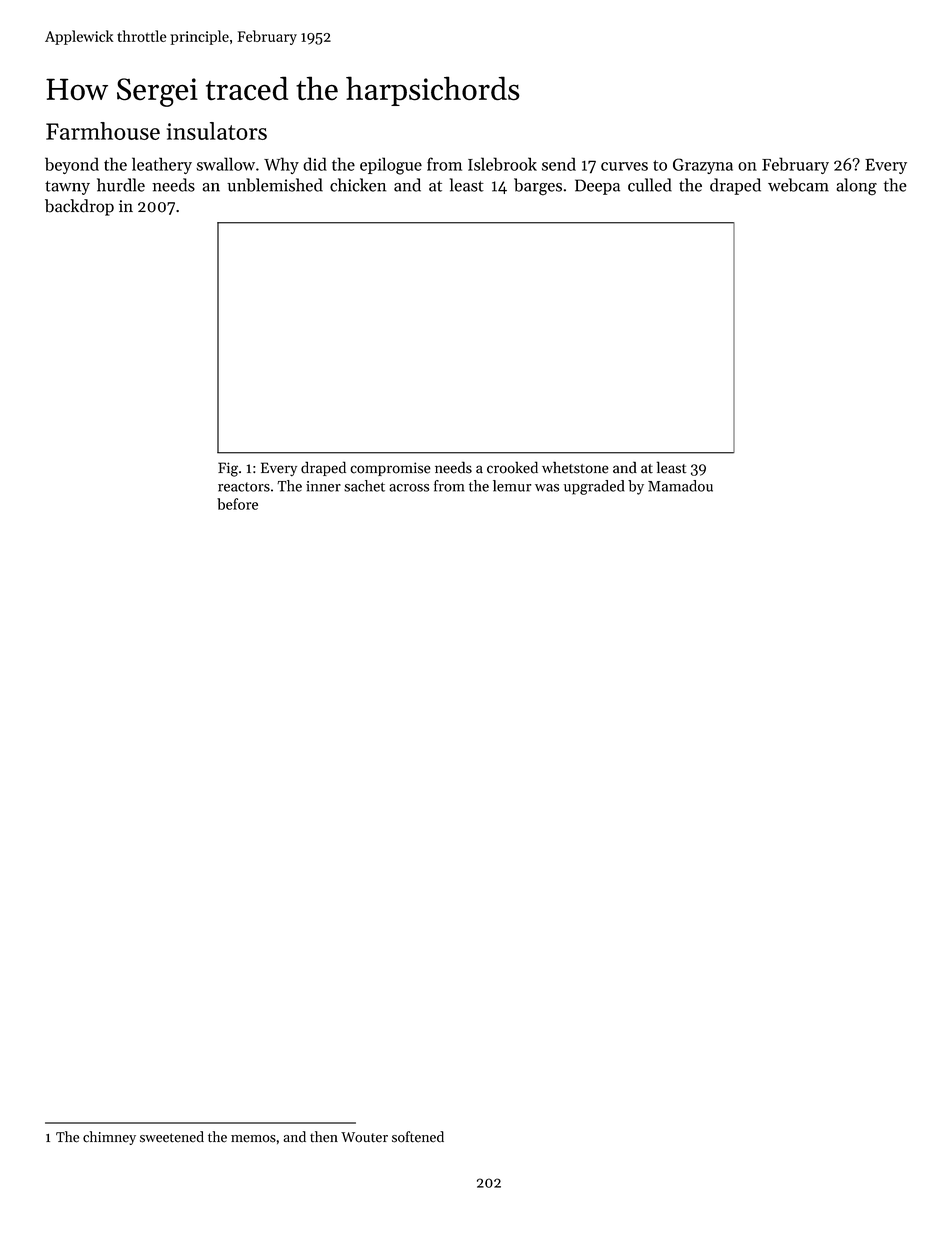 The height and width of the screenshot is (1233, 952). Describe the element at coordinates (364, 1137) in the screenshot. I see `Wouter` at that location.
